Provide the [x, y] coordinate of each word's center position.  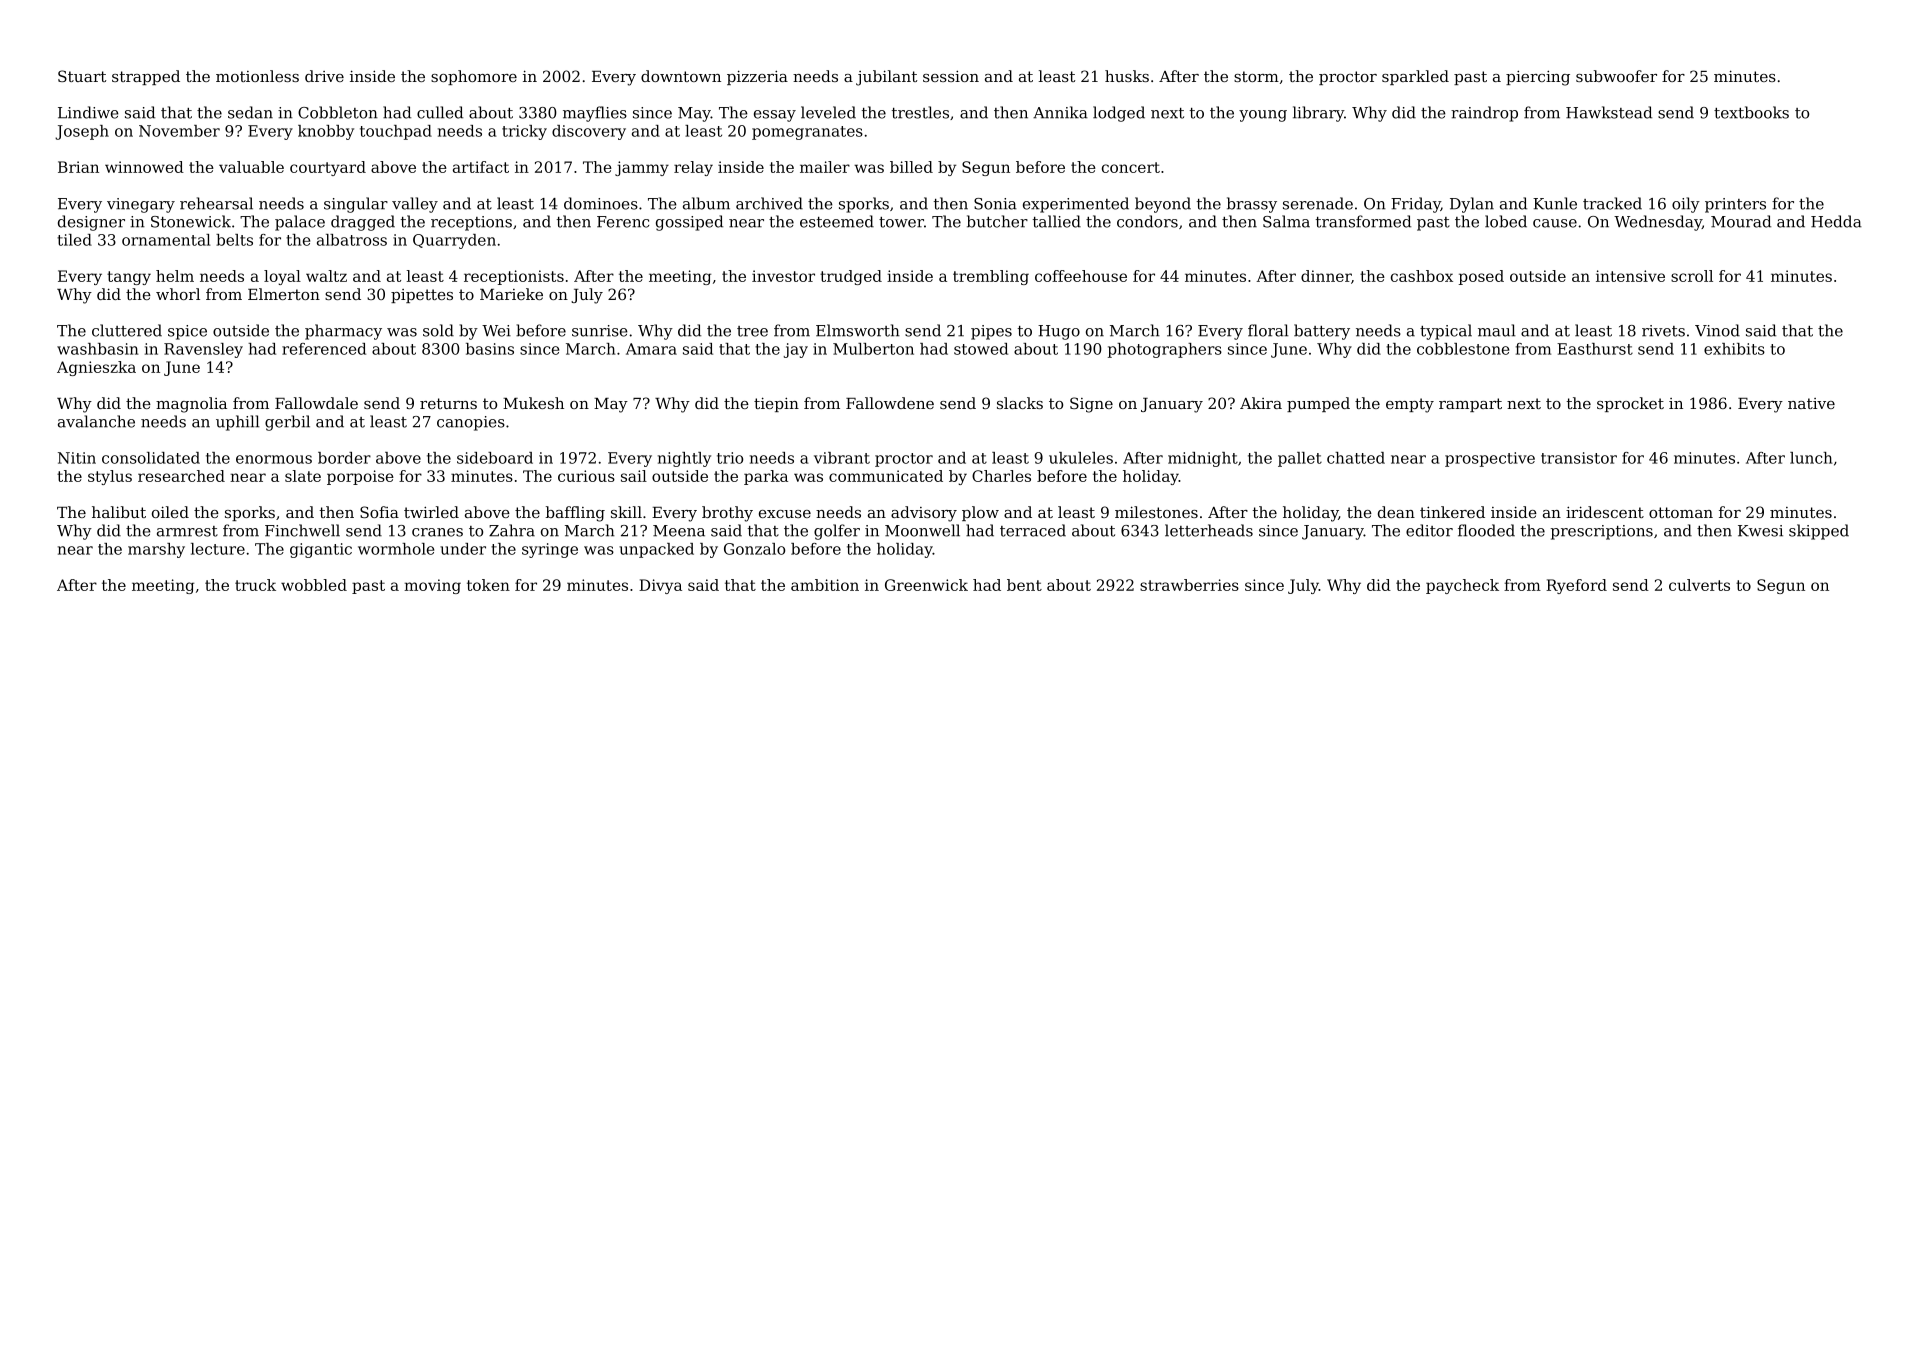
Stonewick [191, 221]
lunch [1811, 458]
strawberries [1189, 585]
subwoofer [1616, 76]
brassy [1252, 205]
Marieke [511, 294]
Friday [1416, 205]
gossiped [689, 223]
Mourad [1741, 221]
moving [432, 586]
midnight [1203, 459]
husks [1127, 76]
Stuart [82, 76]
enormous [274, 459]
